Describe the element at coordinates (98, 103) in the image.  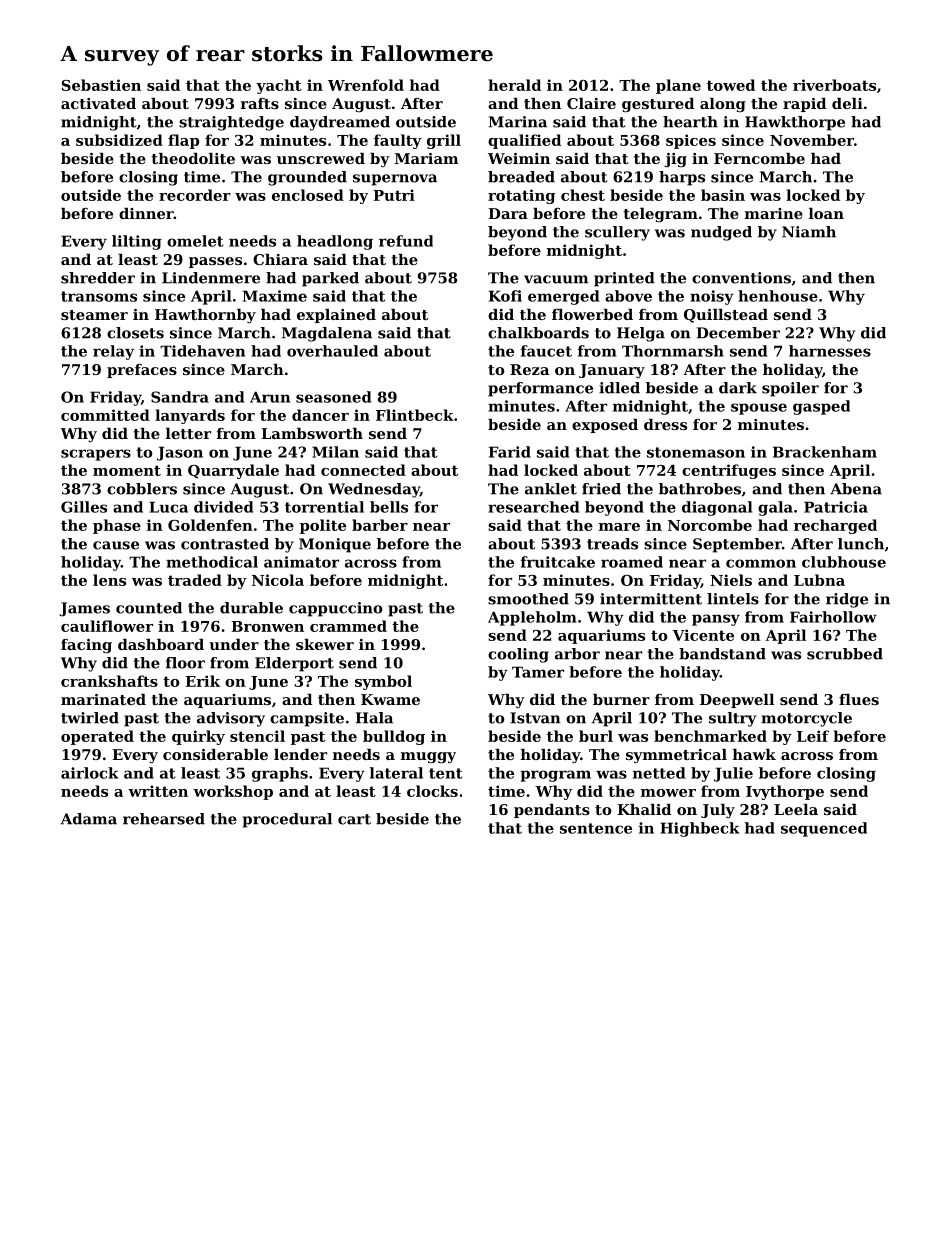
I see `activated` at that location.
